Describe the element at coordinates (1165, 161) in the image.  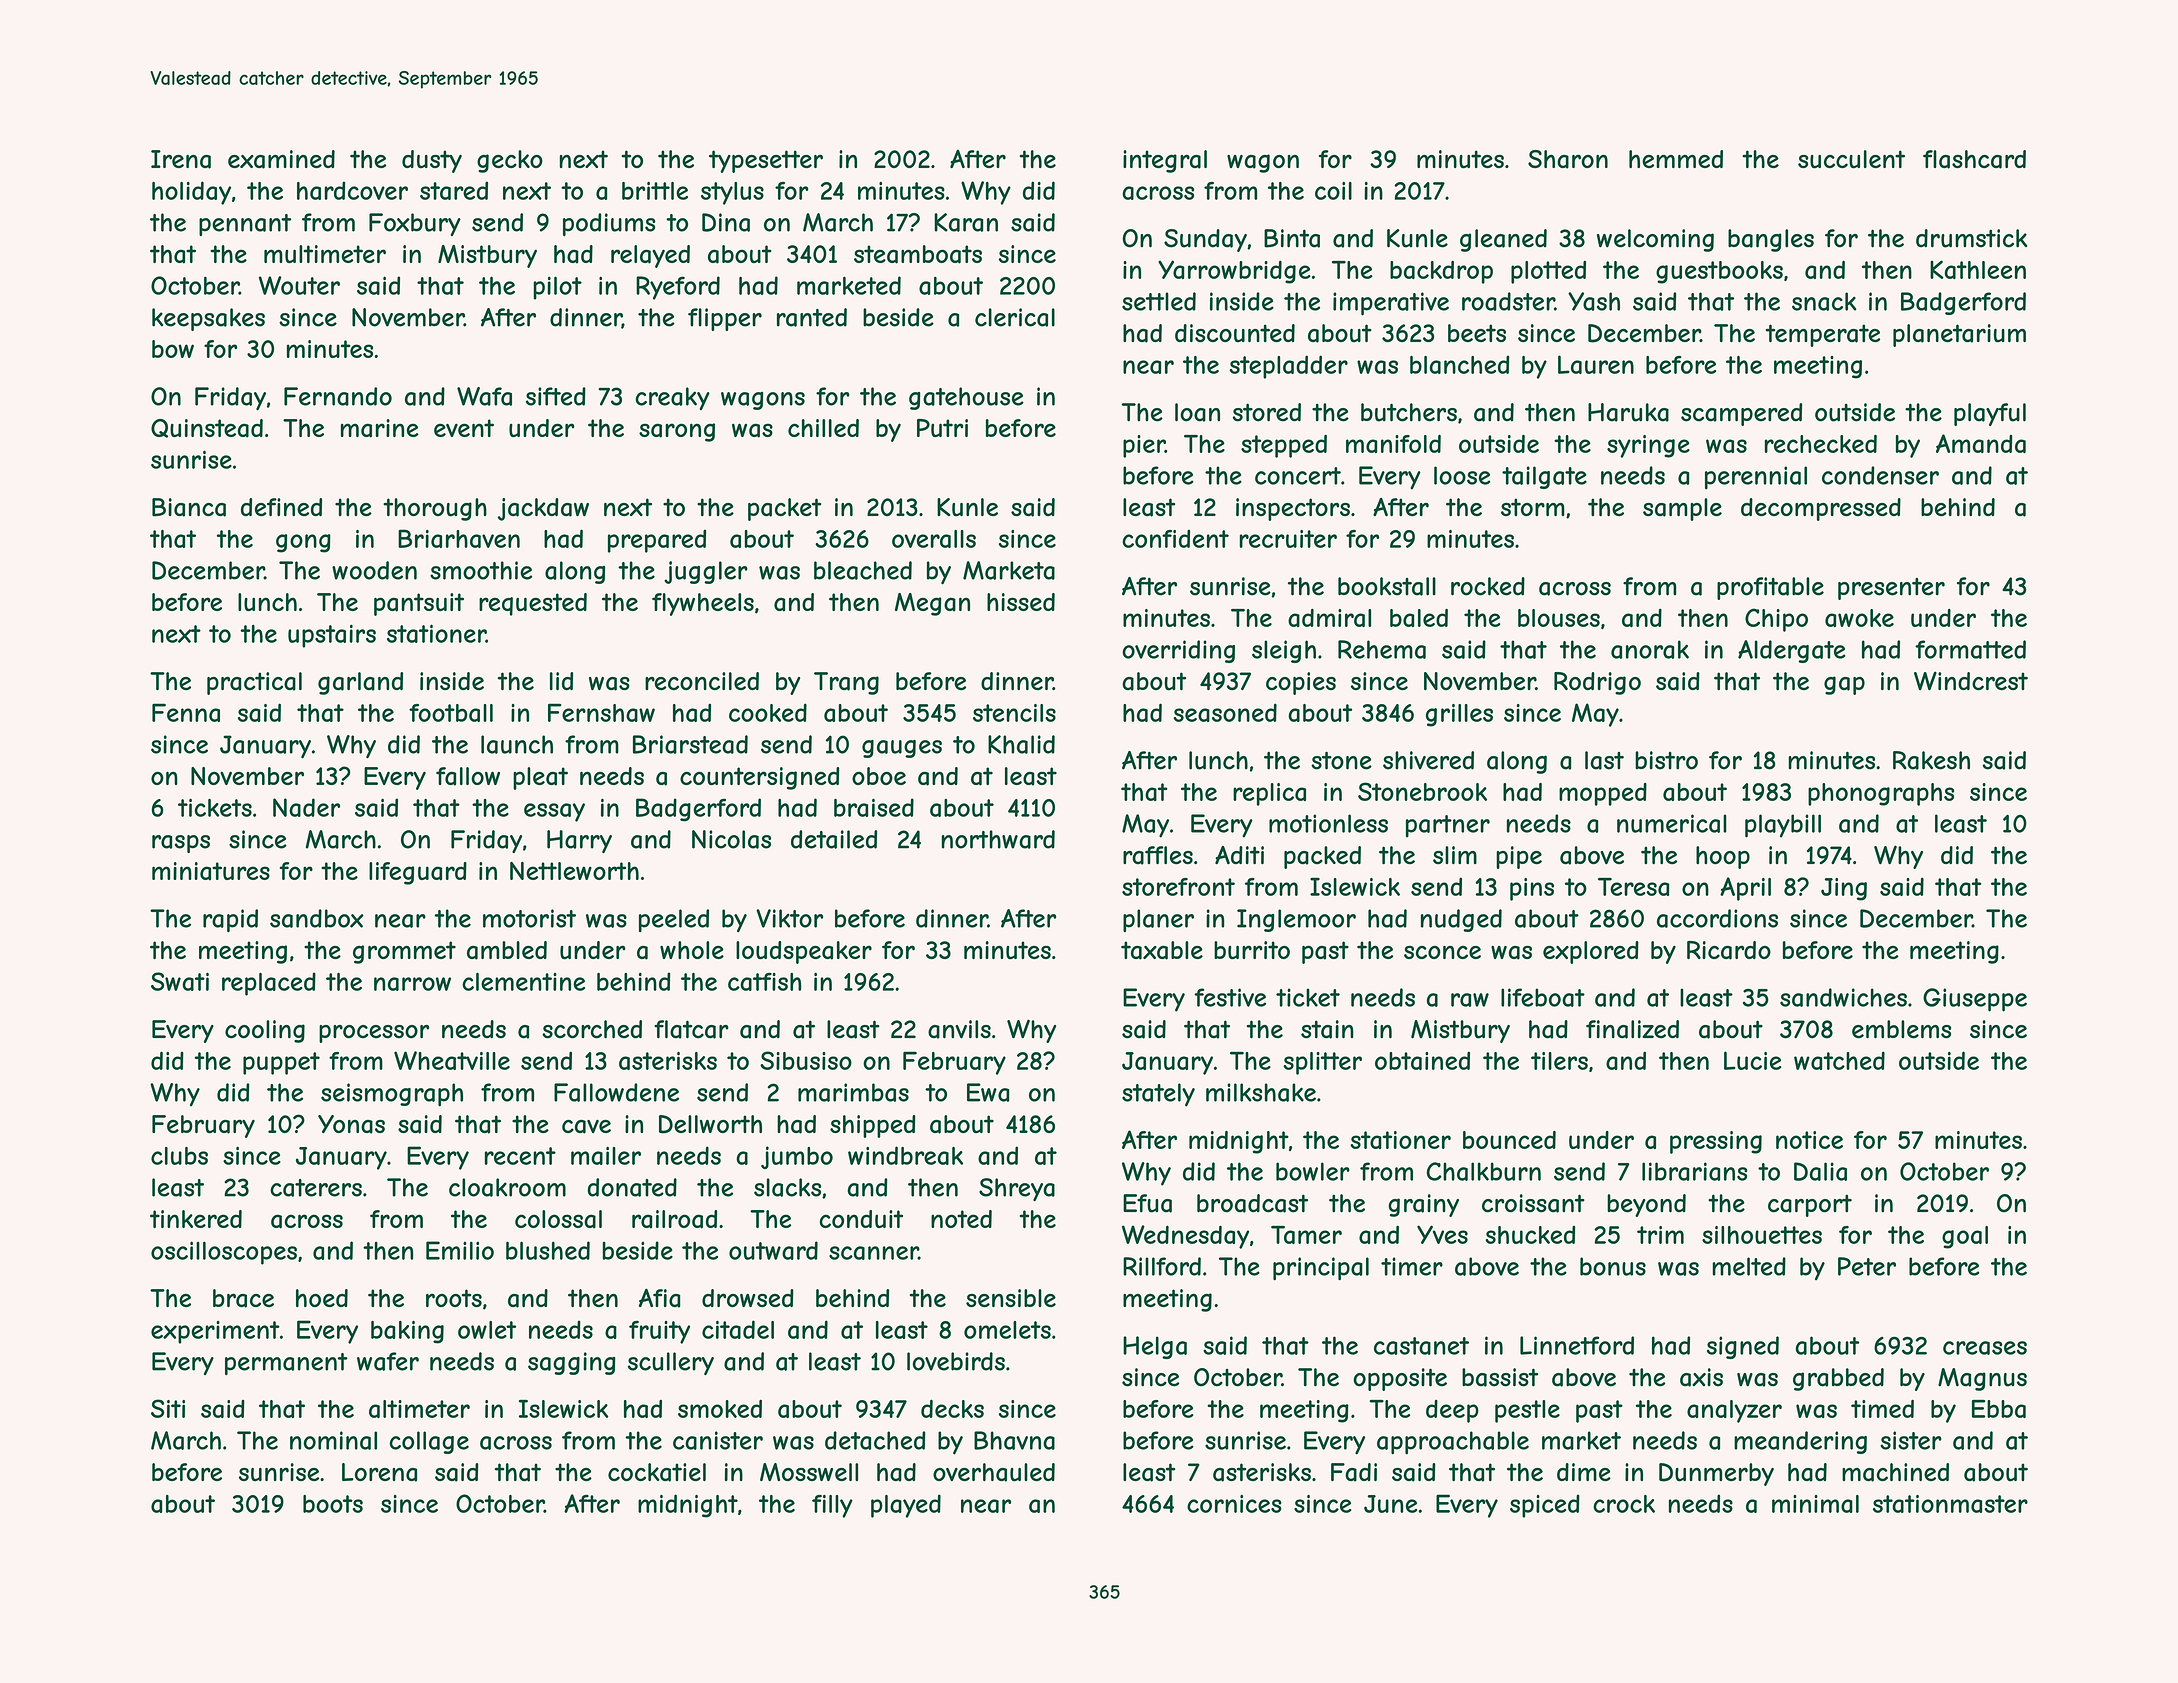
I see `integral` at that location.
